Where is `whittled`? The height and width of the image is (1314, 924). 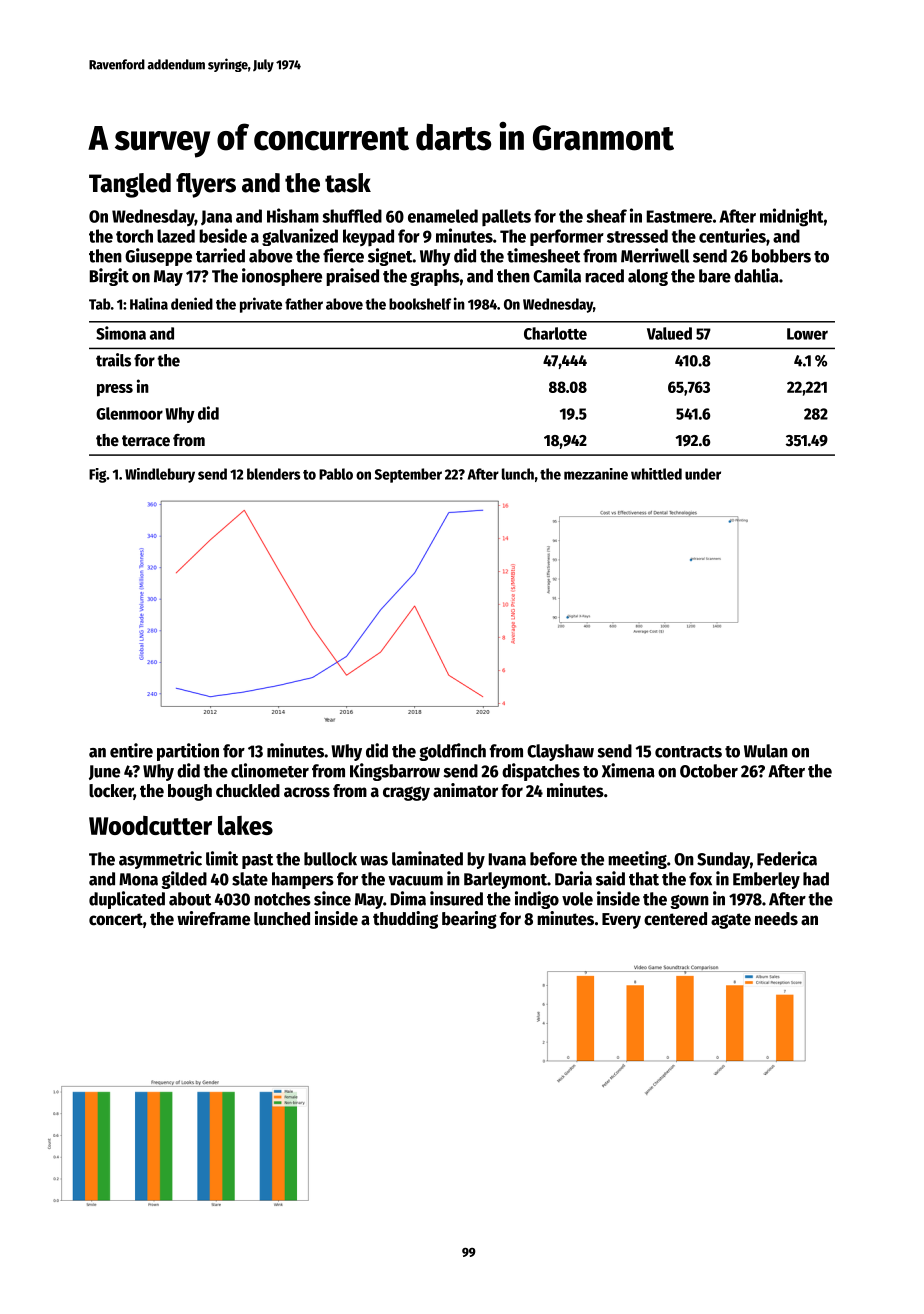 whittled is located at coordinates (656, 474).
